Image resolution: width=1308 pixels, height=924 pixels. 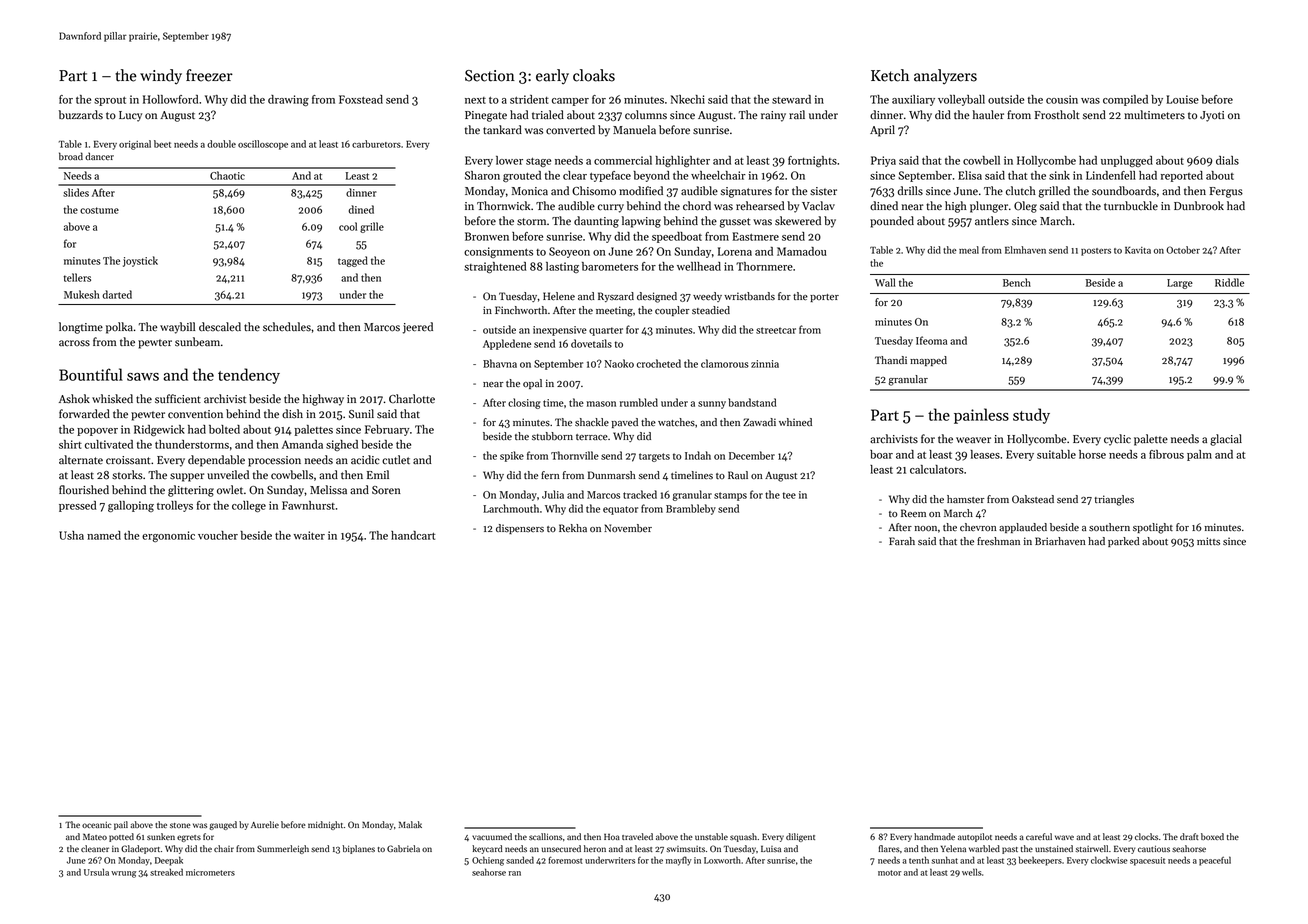 What do you see at coordinates (488, 861) in the screenshot?
I see `Ochieng` at bounding box center [488, 861].
